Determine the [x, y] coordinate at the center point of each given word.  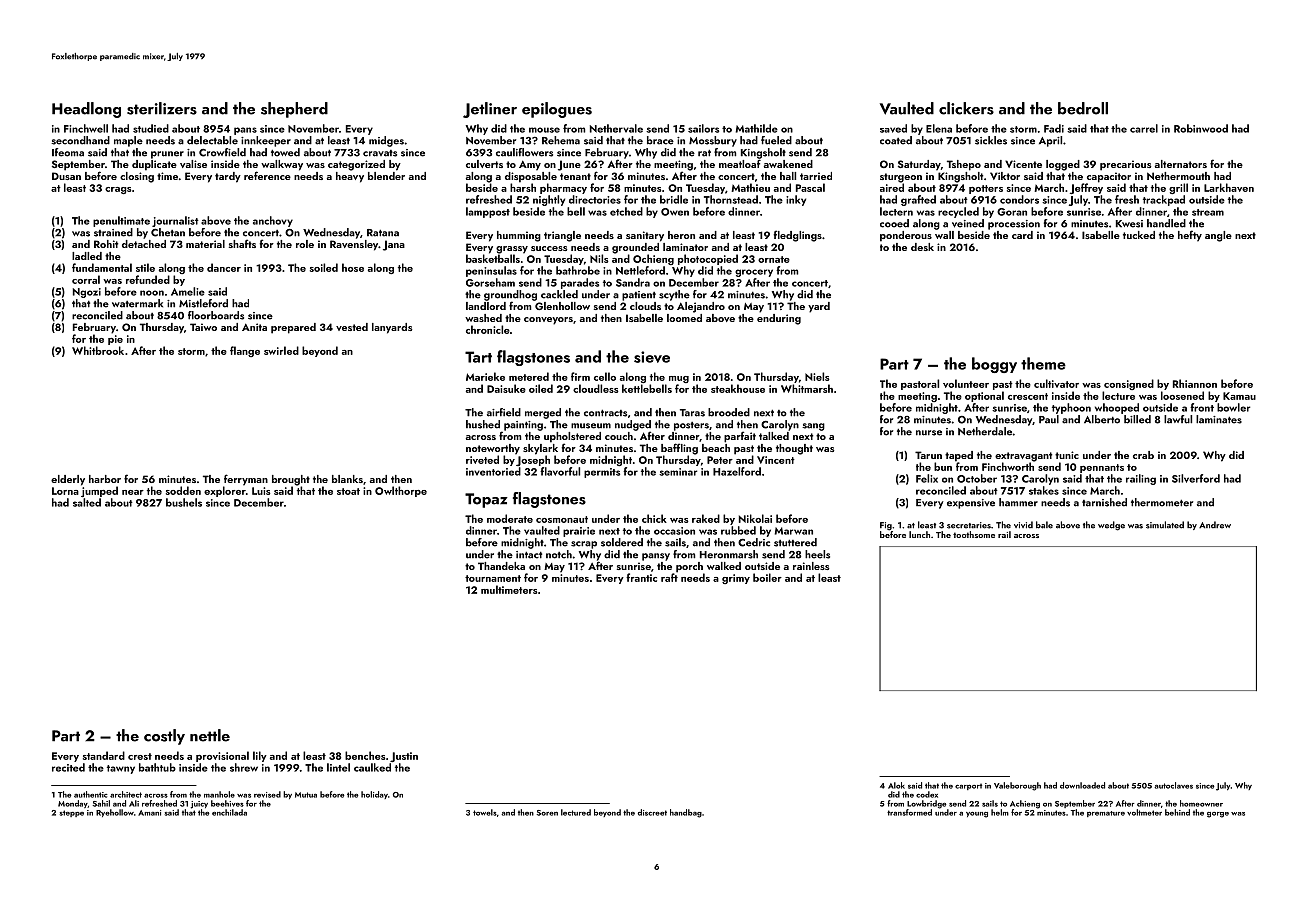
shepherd [294, 110]
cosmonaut [562, 519]
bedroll [1083, 108]
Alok [896, 785]
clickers [966, 108]
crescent [1028, 396]
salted [87, 502]
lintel [338, 767]
